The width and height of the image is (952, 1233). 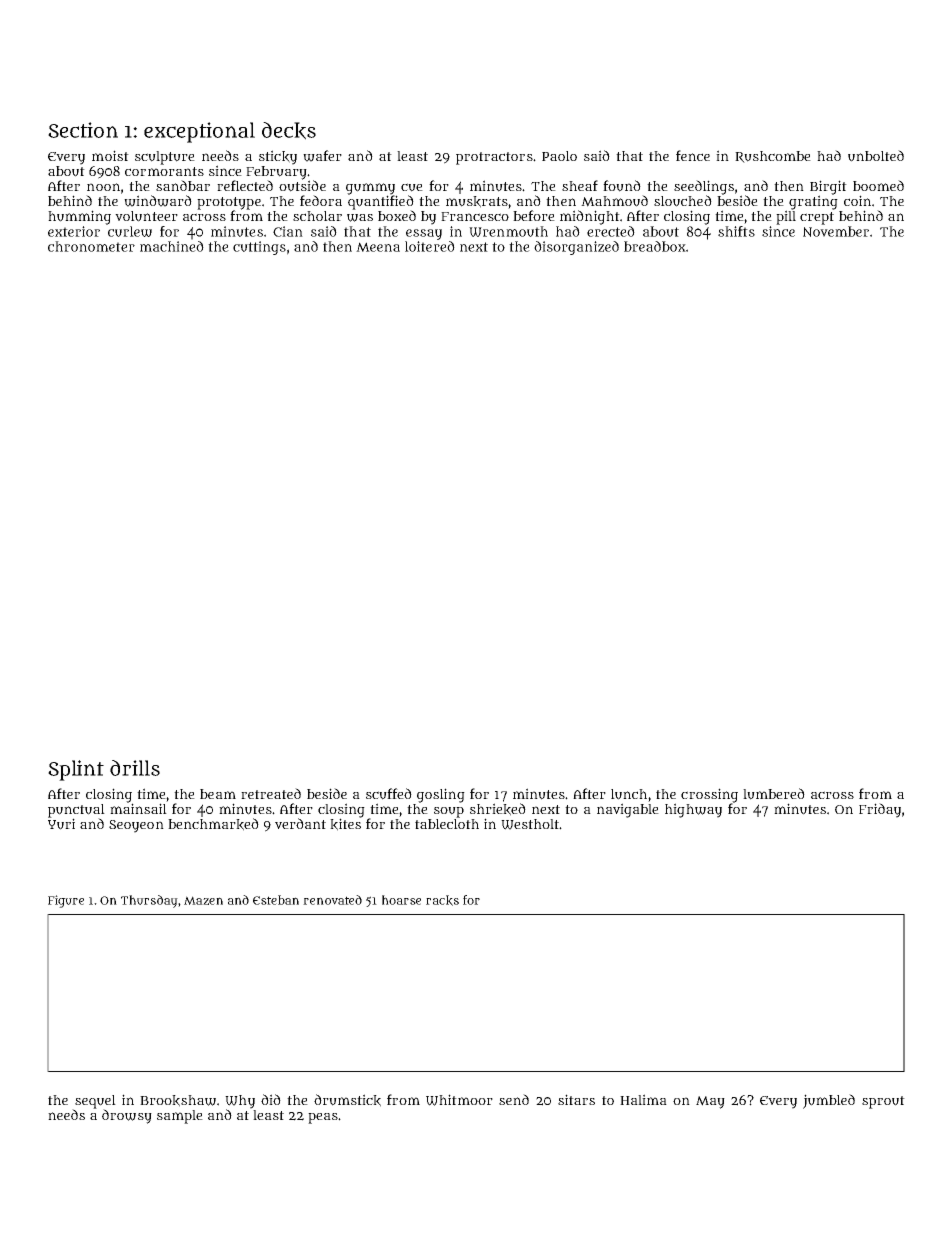 I want to click on fence, so click(x=693, y=155).
